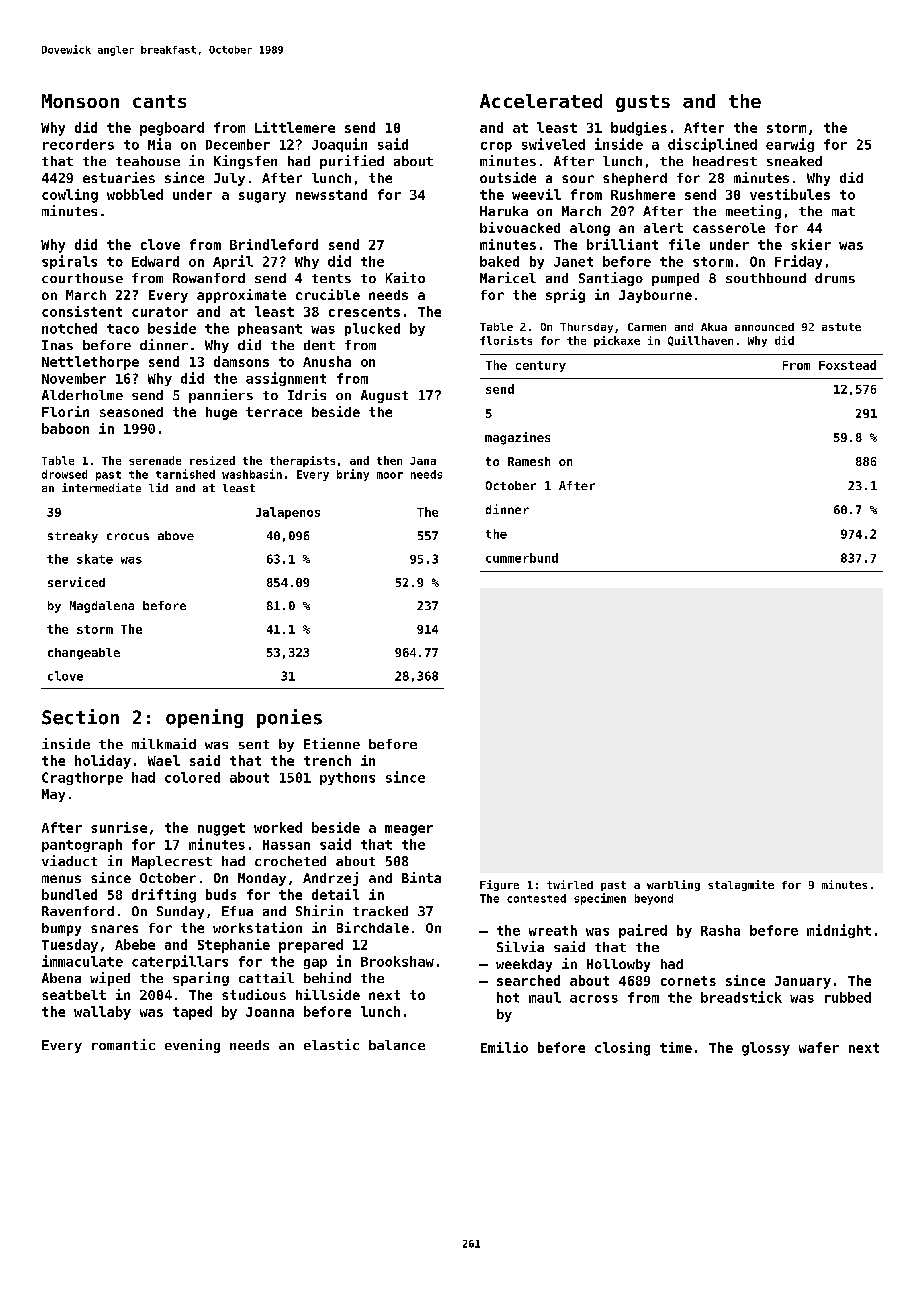 Image resolution: width=924 pixels, height=1308 pixels. Describe the element at coordinates (522, 558) in the screenshot. I see `cummerbund` at that location.
